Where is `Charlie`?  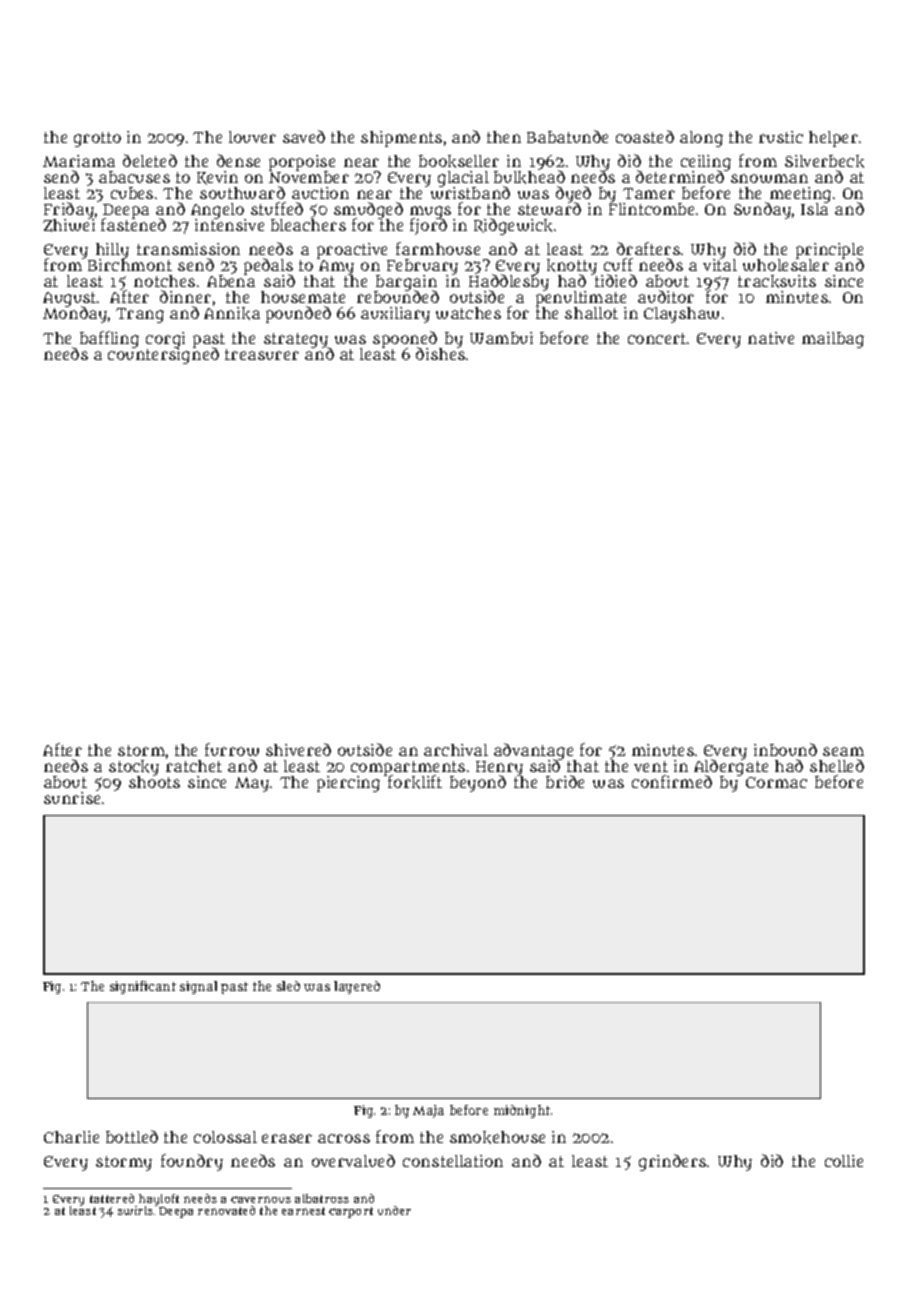
Charlie is located at coordinates (71, 1137).
